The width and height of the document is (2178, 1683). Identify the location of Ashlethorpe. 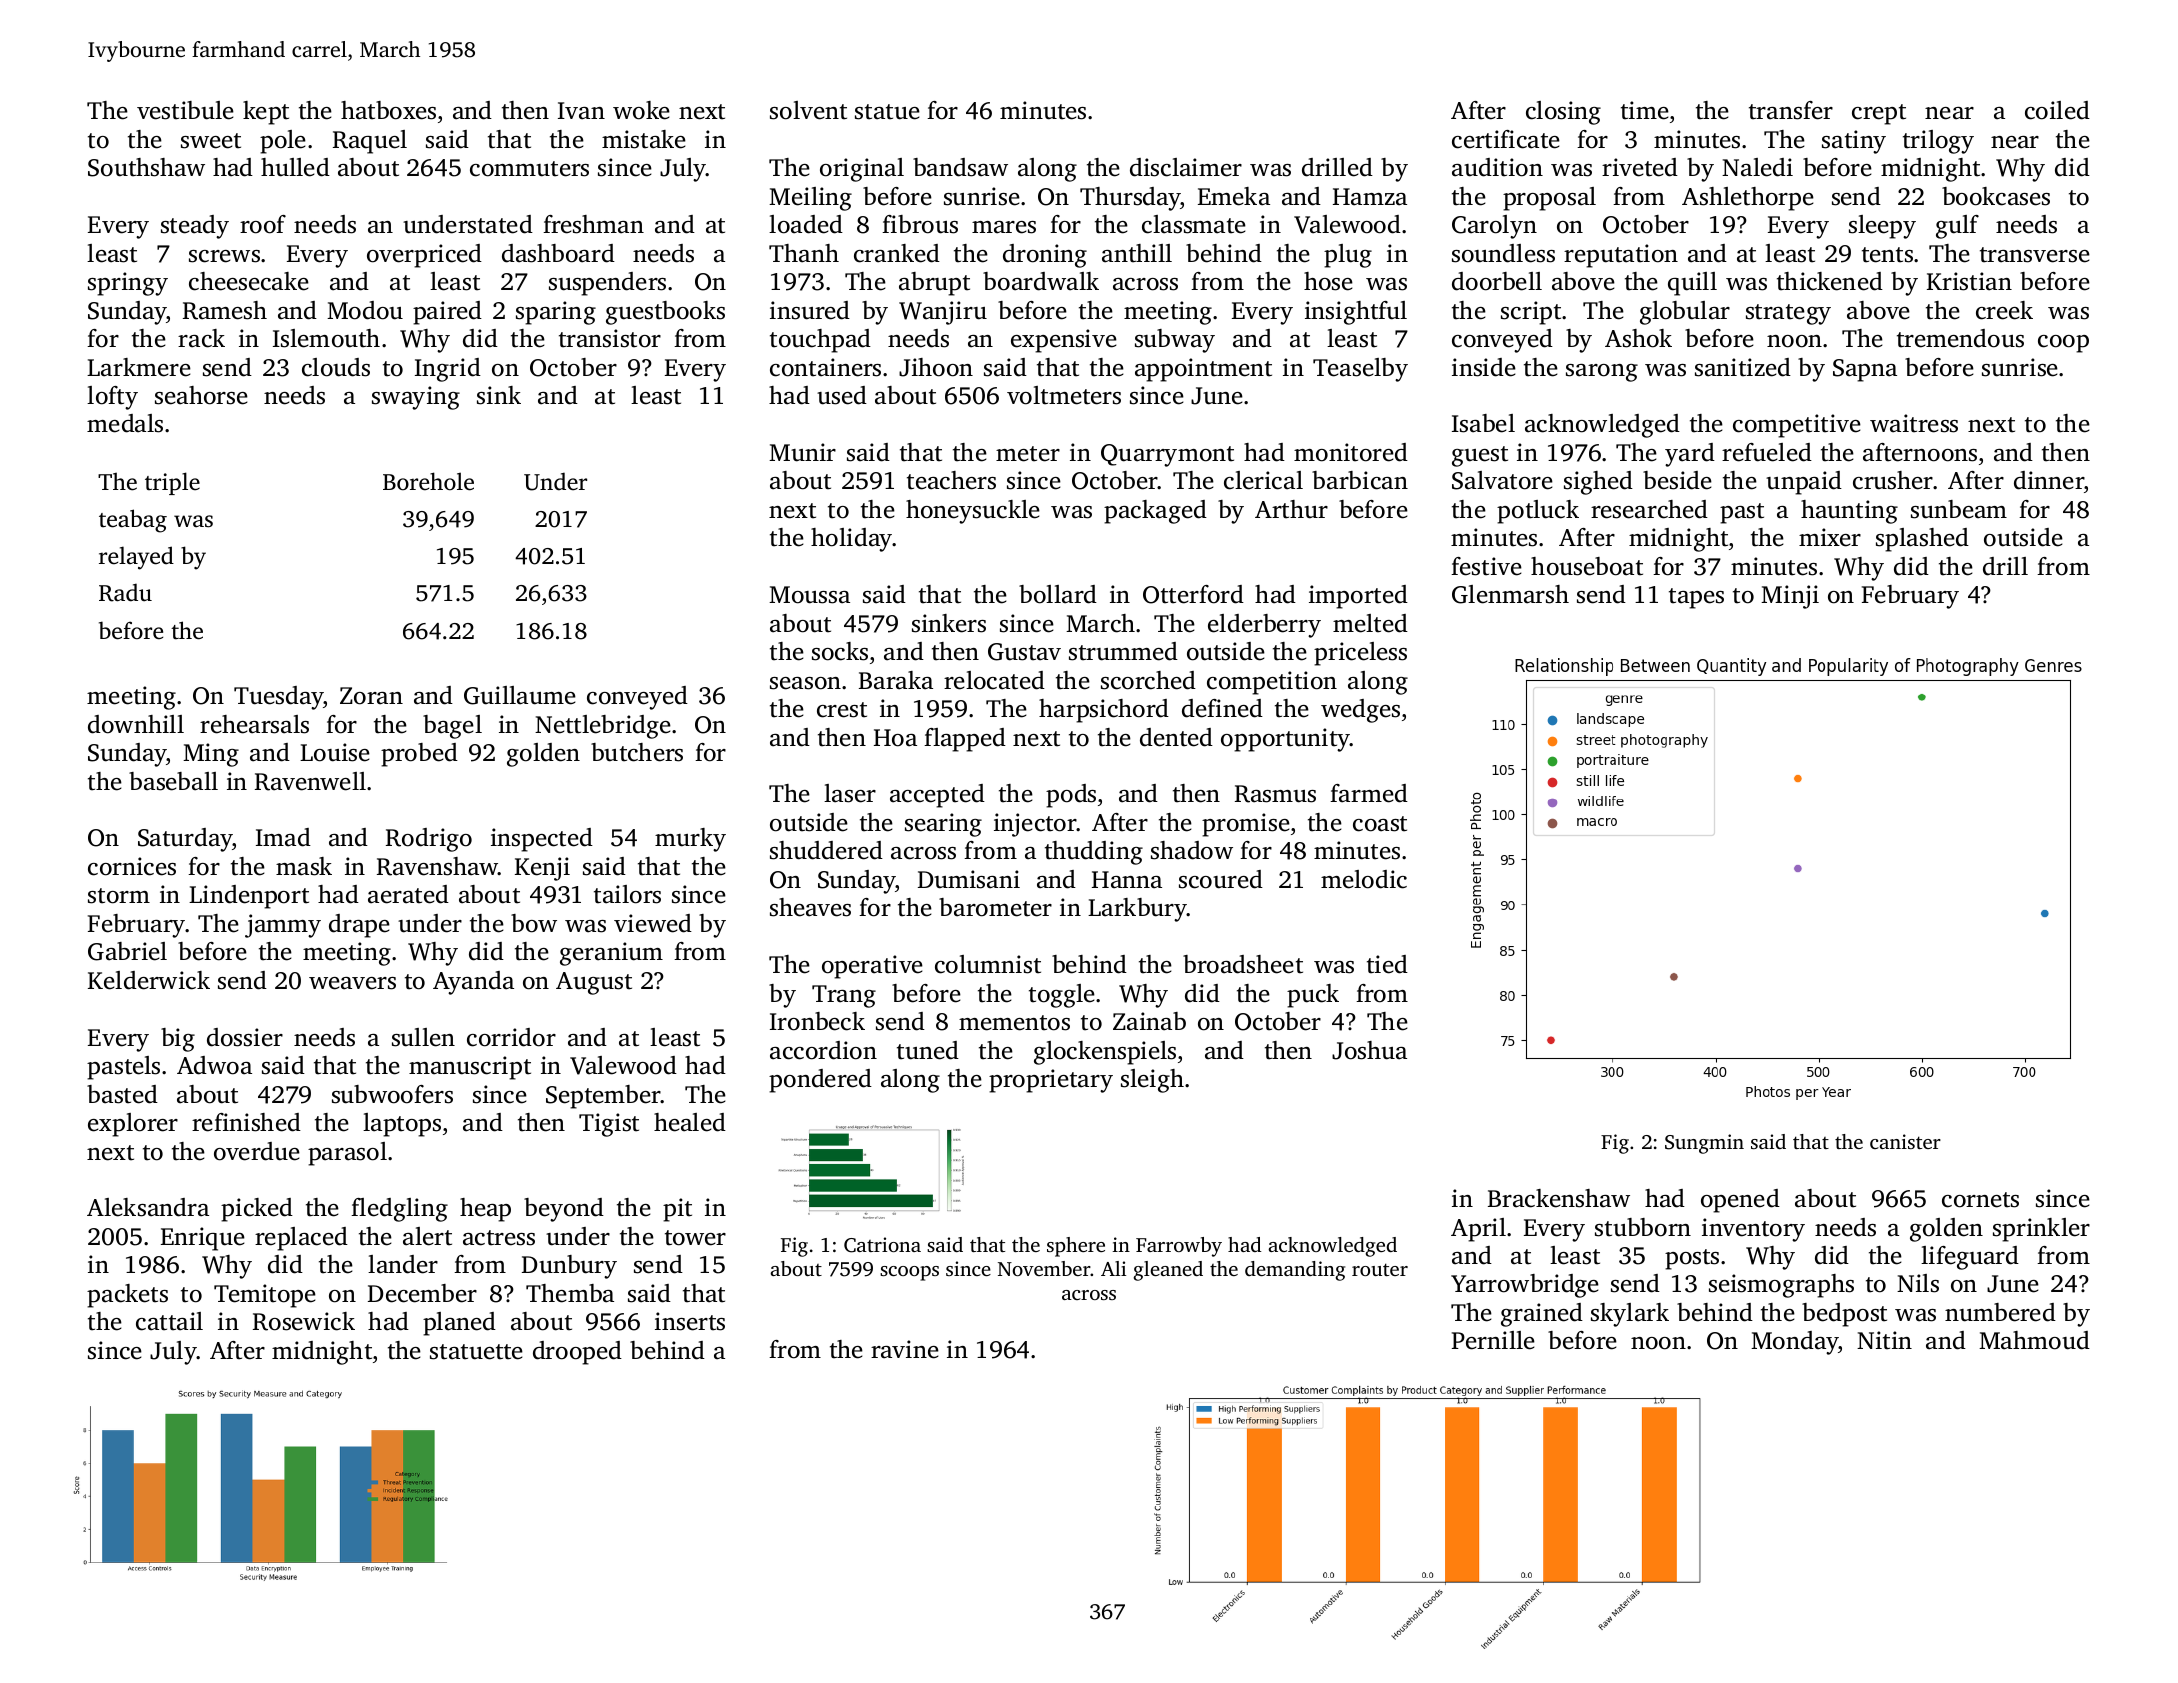
(1748, 199).
